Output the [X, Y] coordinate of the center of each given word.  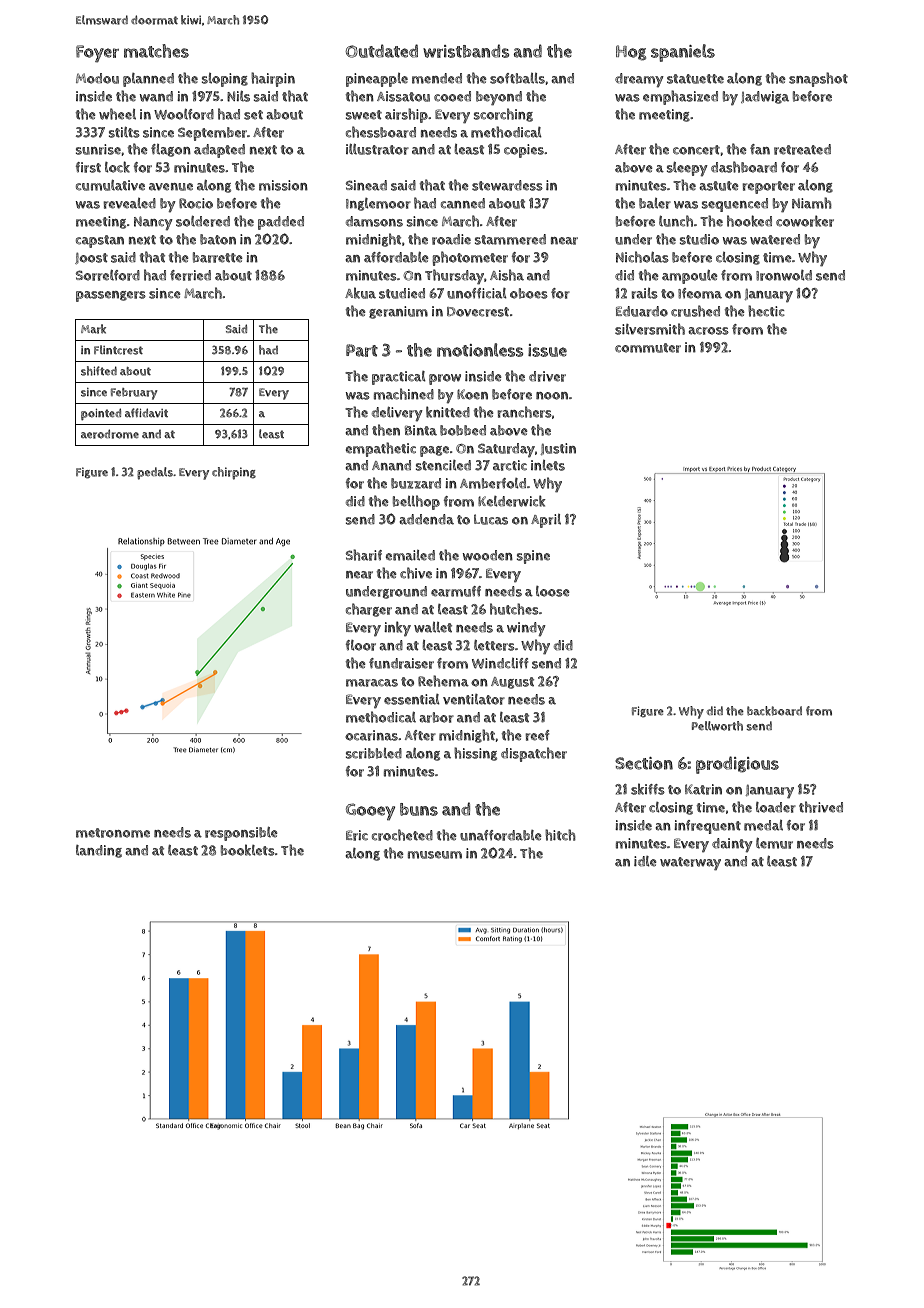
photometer [470, 258]
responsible [241, 834]
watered [775, 239]
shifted [99, 371]
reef [537, 735]
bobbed [463, 430]
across [708, 331]
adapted [219, 151]
